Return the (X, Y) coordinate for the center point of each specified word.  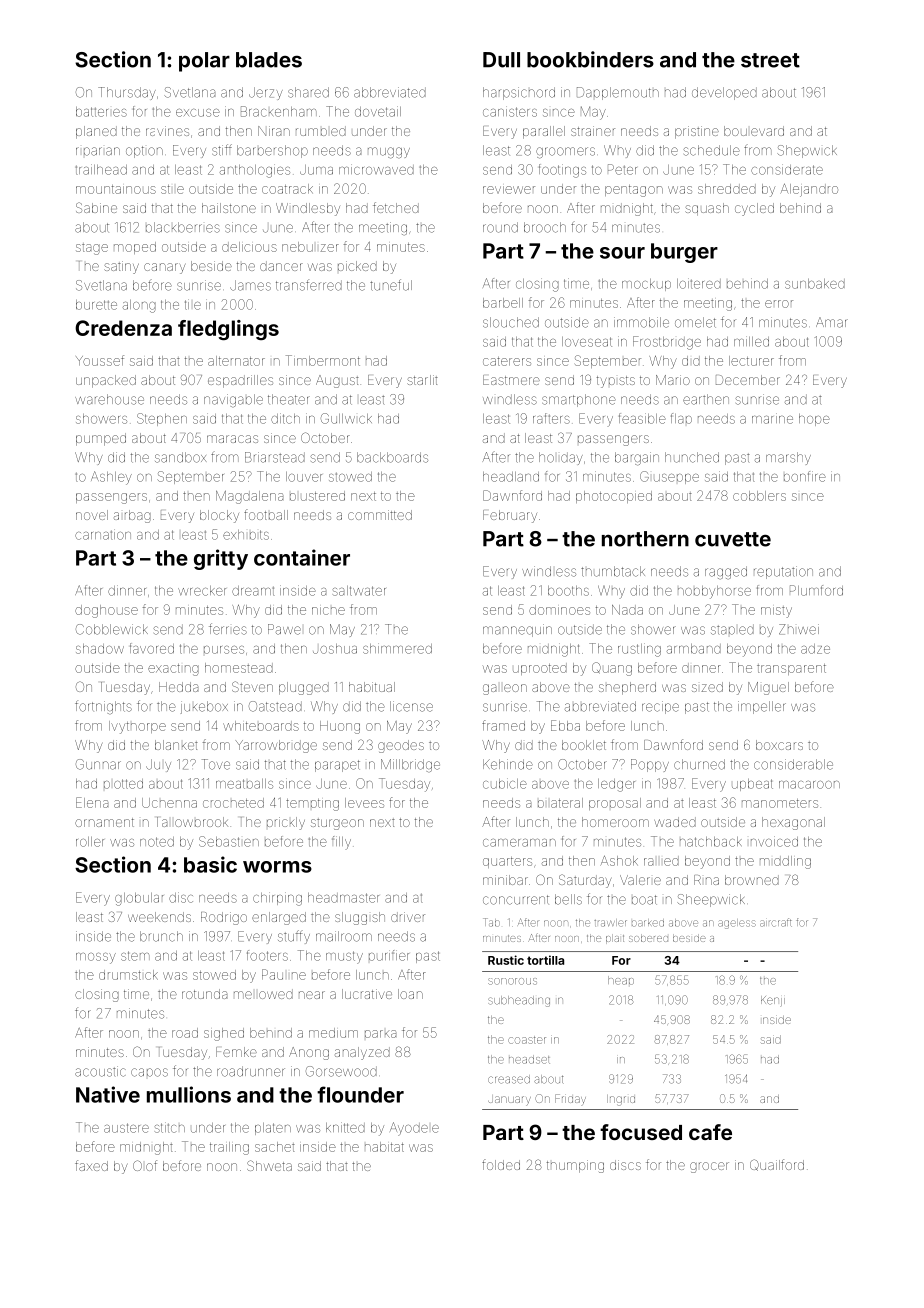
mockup (646, 285)
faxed (91, 1165)
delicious (249, 247)
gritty (221, 559)
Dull (501, 60)
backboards (392, 457)
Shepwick (807, 151)
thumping (575, 1166)
